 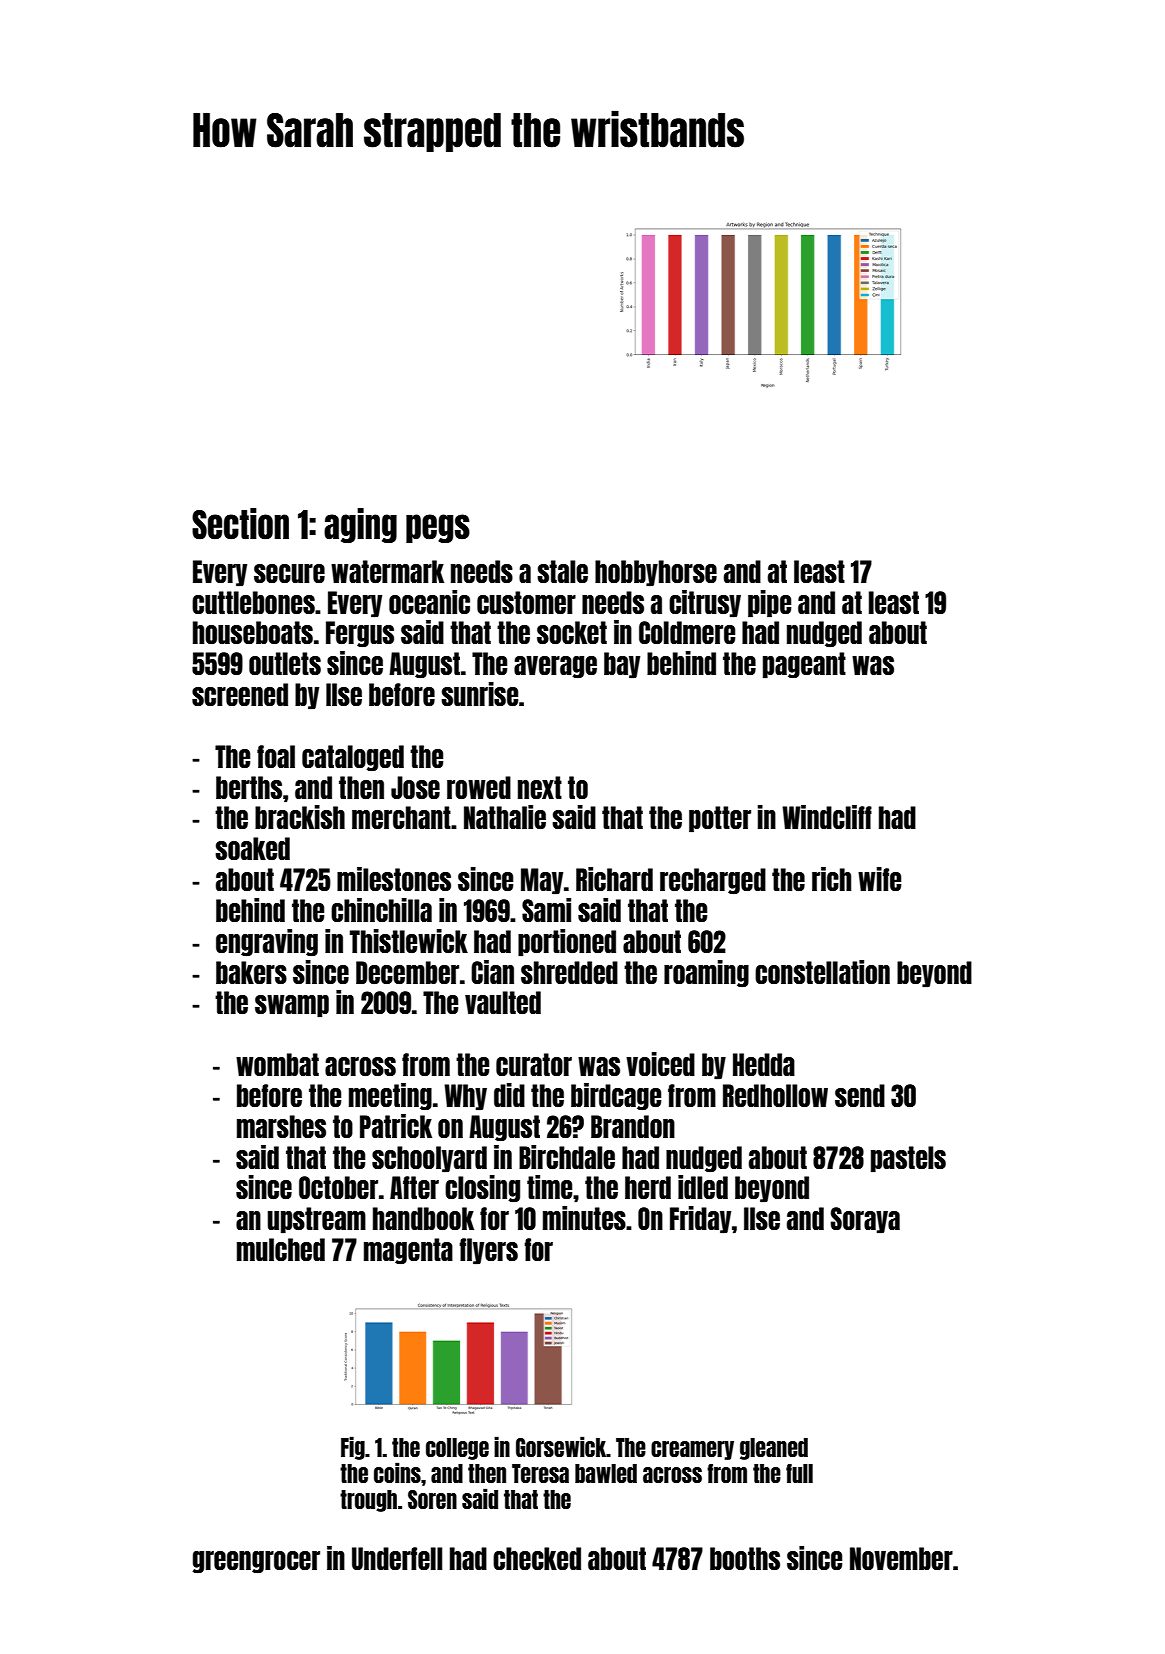 What do you see at coordinates (865, 1220) in the image?
I see `Soraya` at bounding box center [865, 1220].
